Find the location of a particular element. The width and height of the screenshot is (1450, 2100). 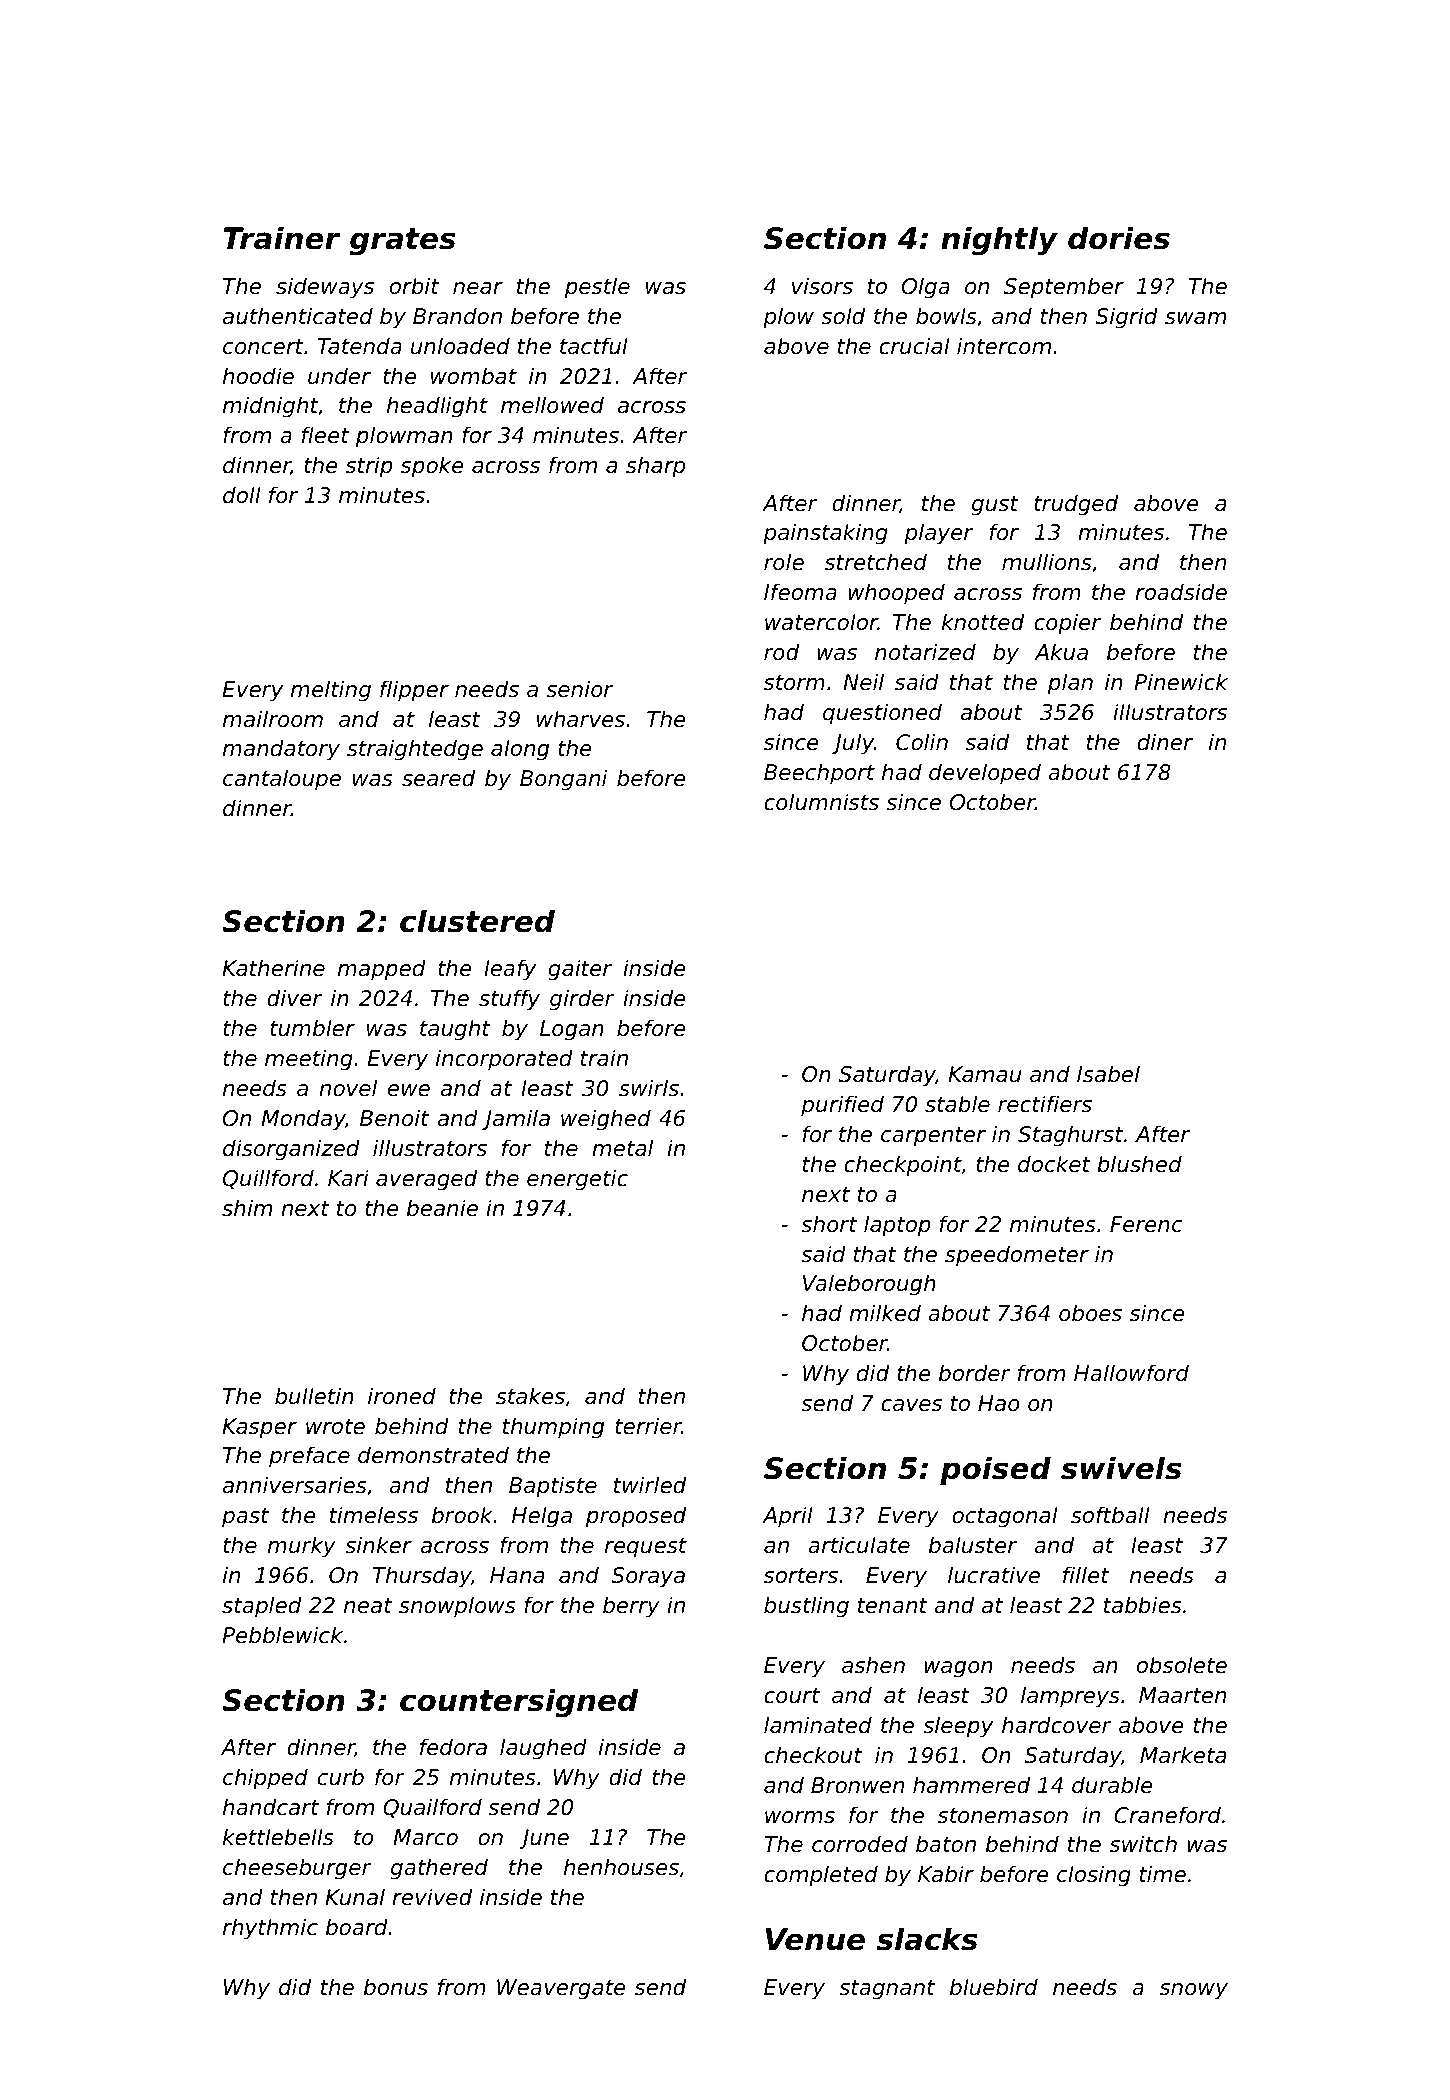

nightly is located at coordinates (999, 241).
